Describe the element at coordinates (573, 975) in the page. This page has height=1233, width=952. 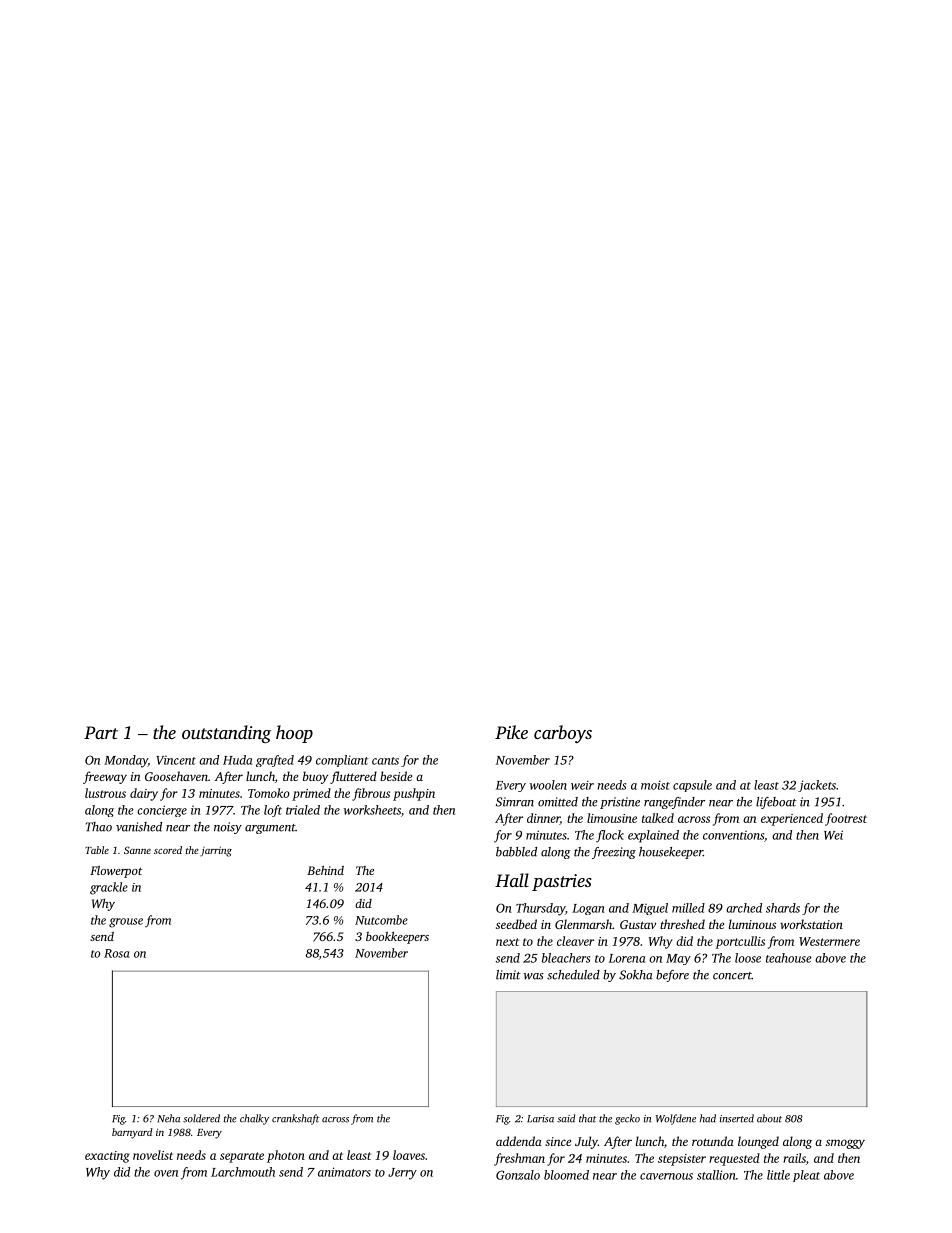
I see `scheduled` at that location.
